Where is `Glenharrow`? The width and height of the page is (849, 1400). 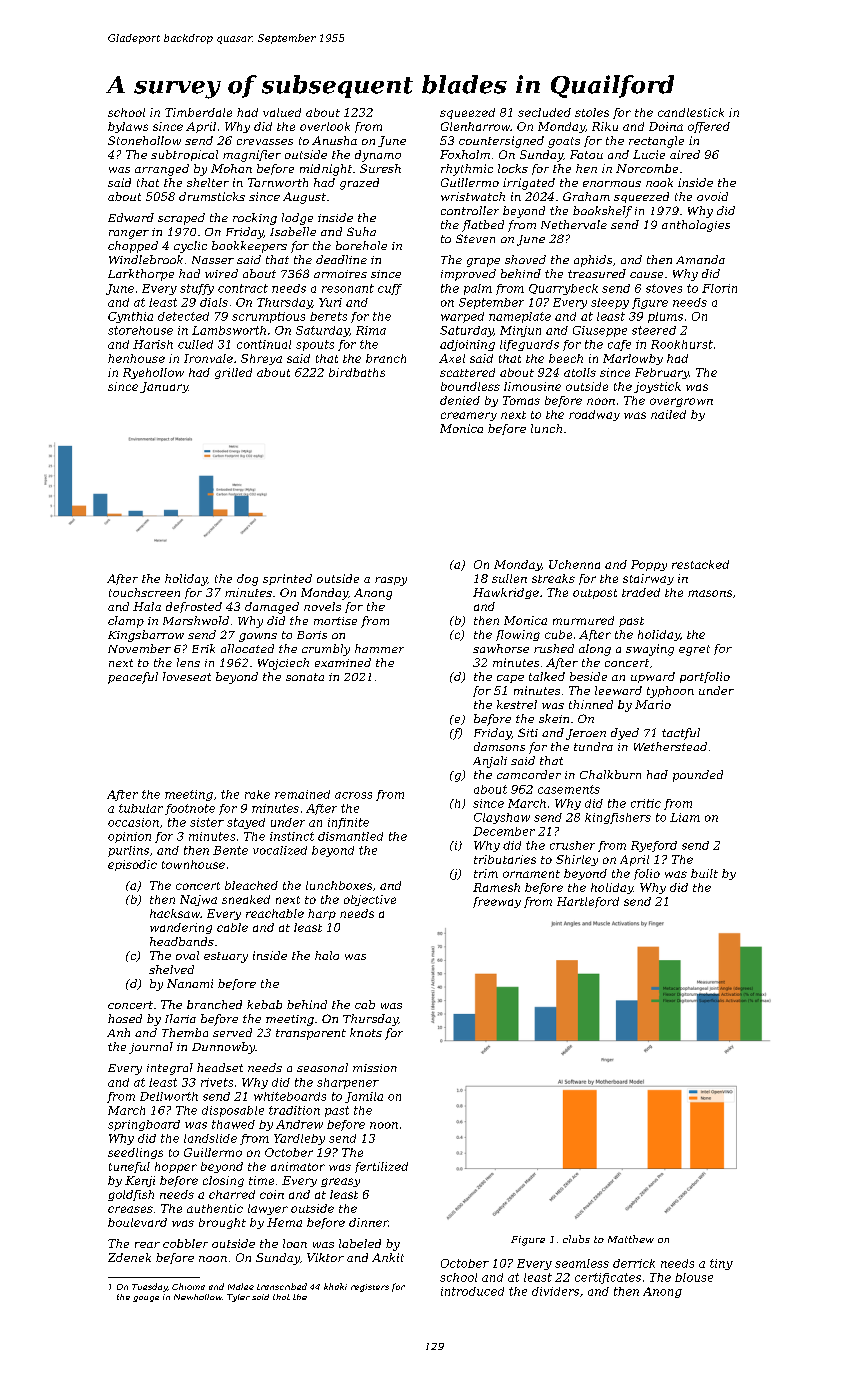
Glenharrow is located at coordinates (475, 126).
